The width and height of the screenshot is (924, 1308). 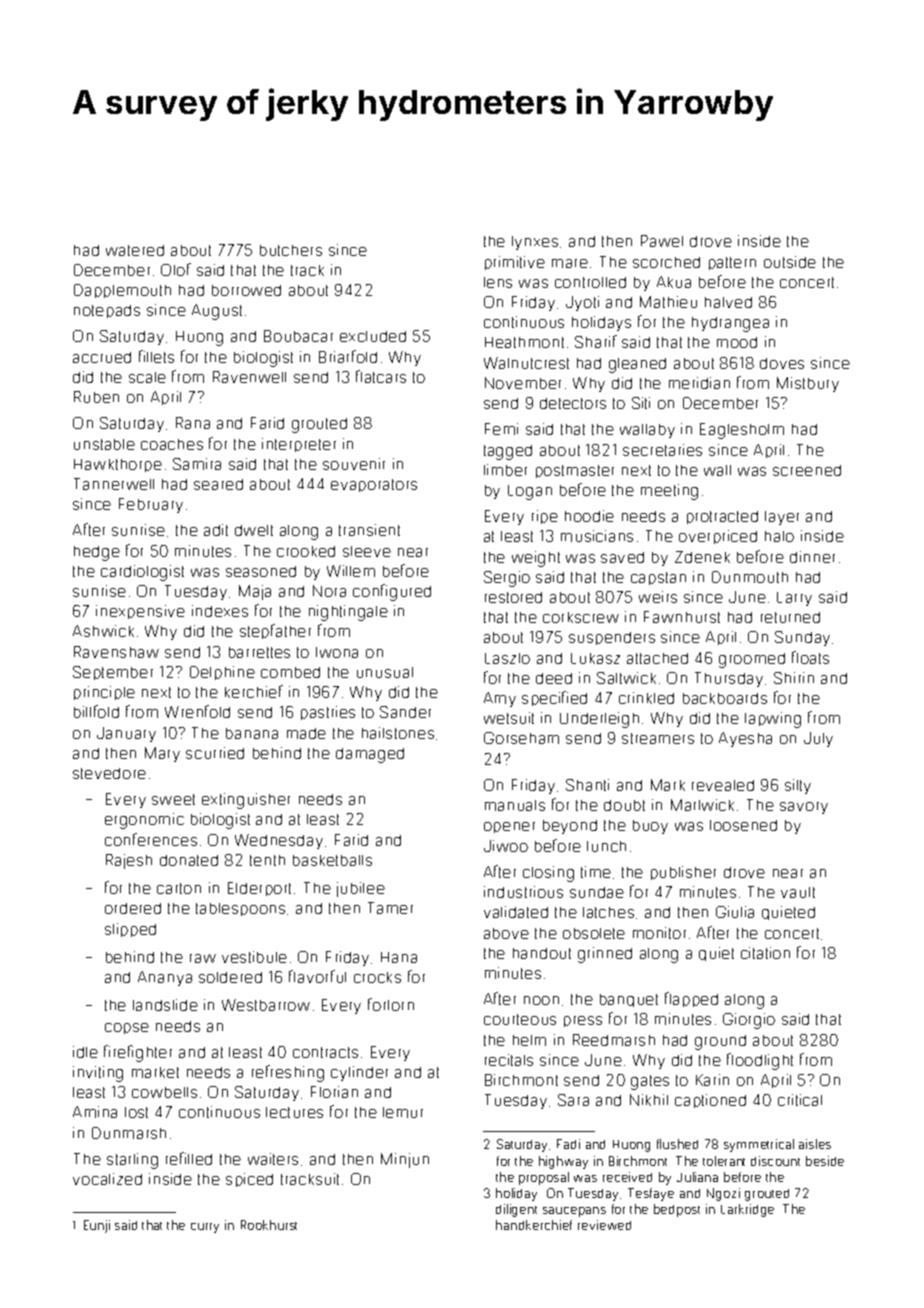 What do you see at coordinates (513, 597) in the screenshot?
I see `restored` at bounding box center [513, 597].
